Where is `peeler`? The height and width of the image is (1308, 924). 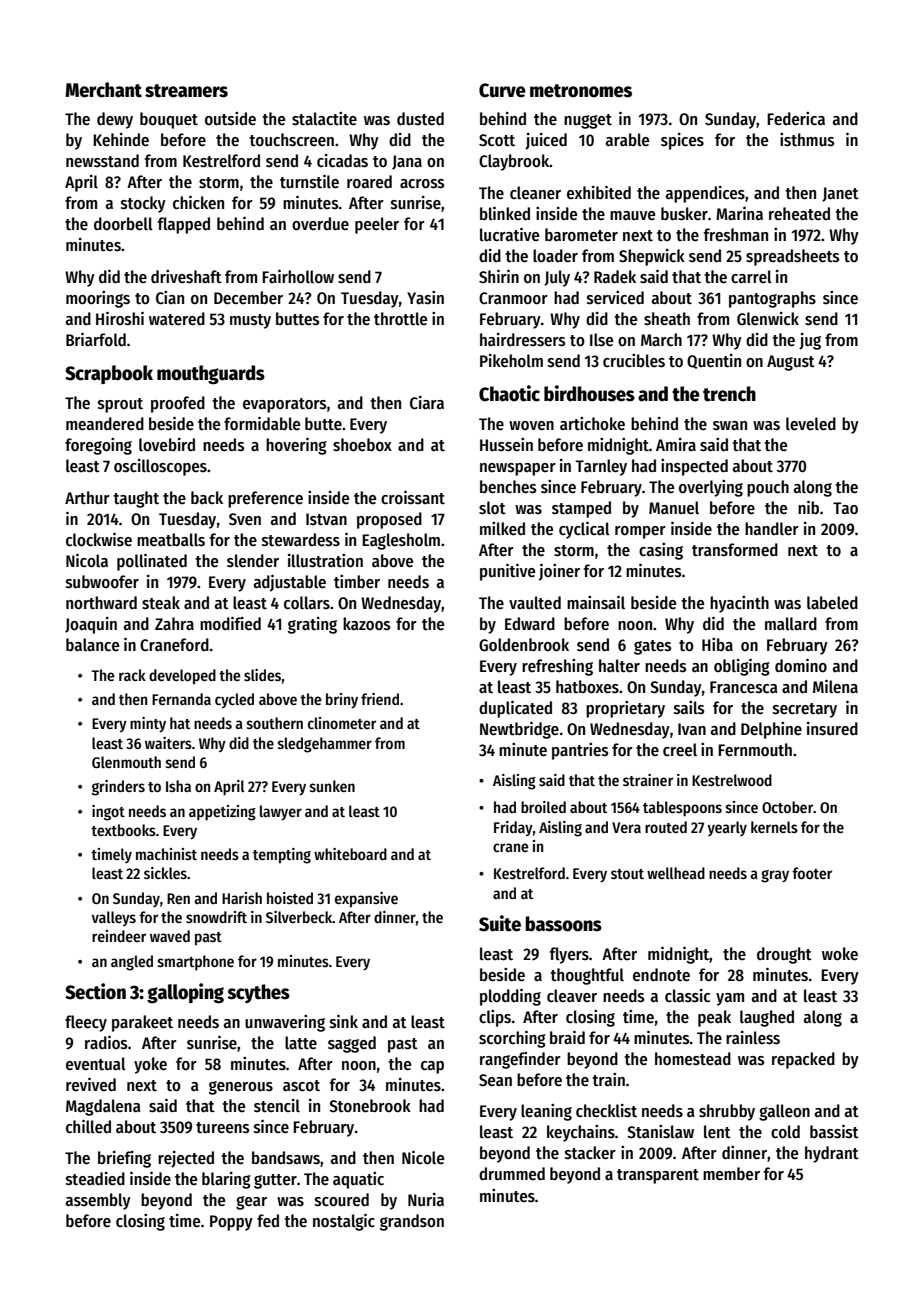 peeler is located at coordinates (377, 225).
